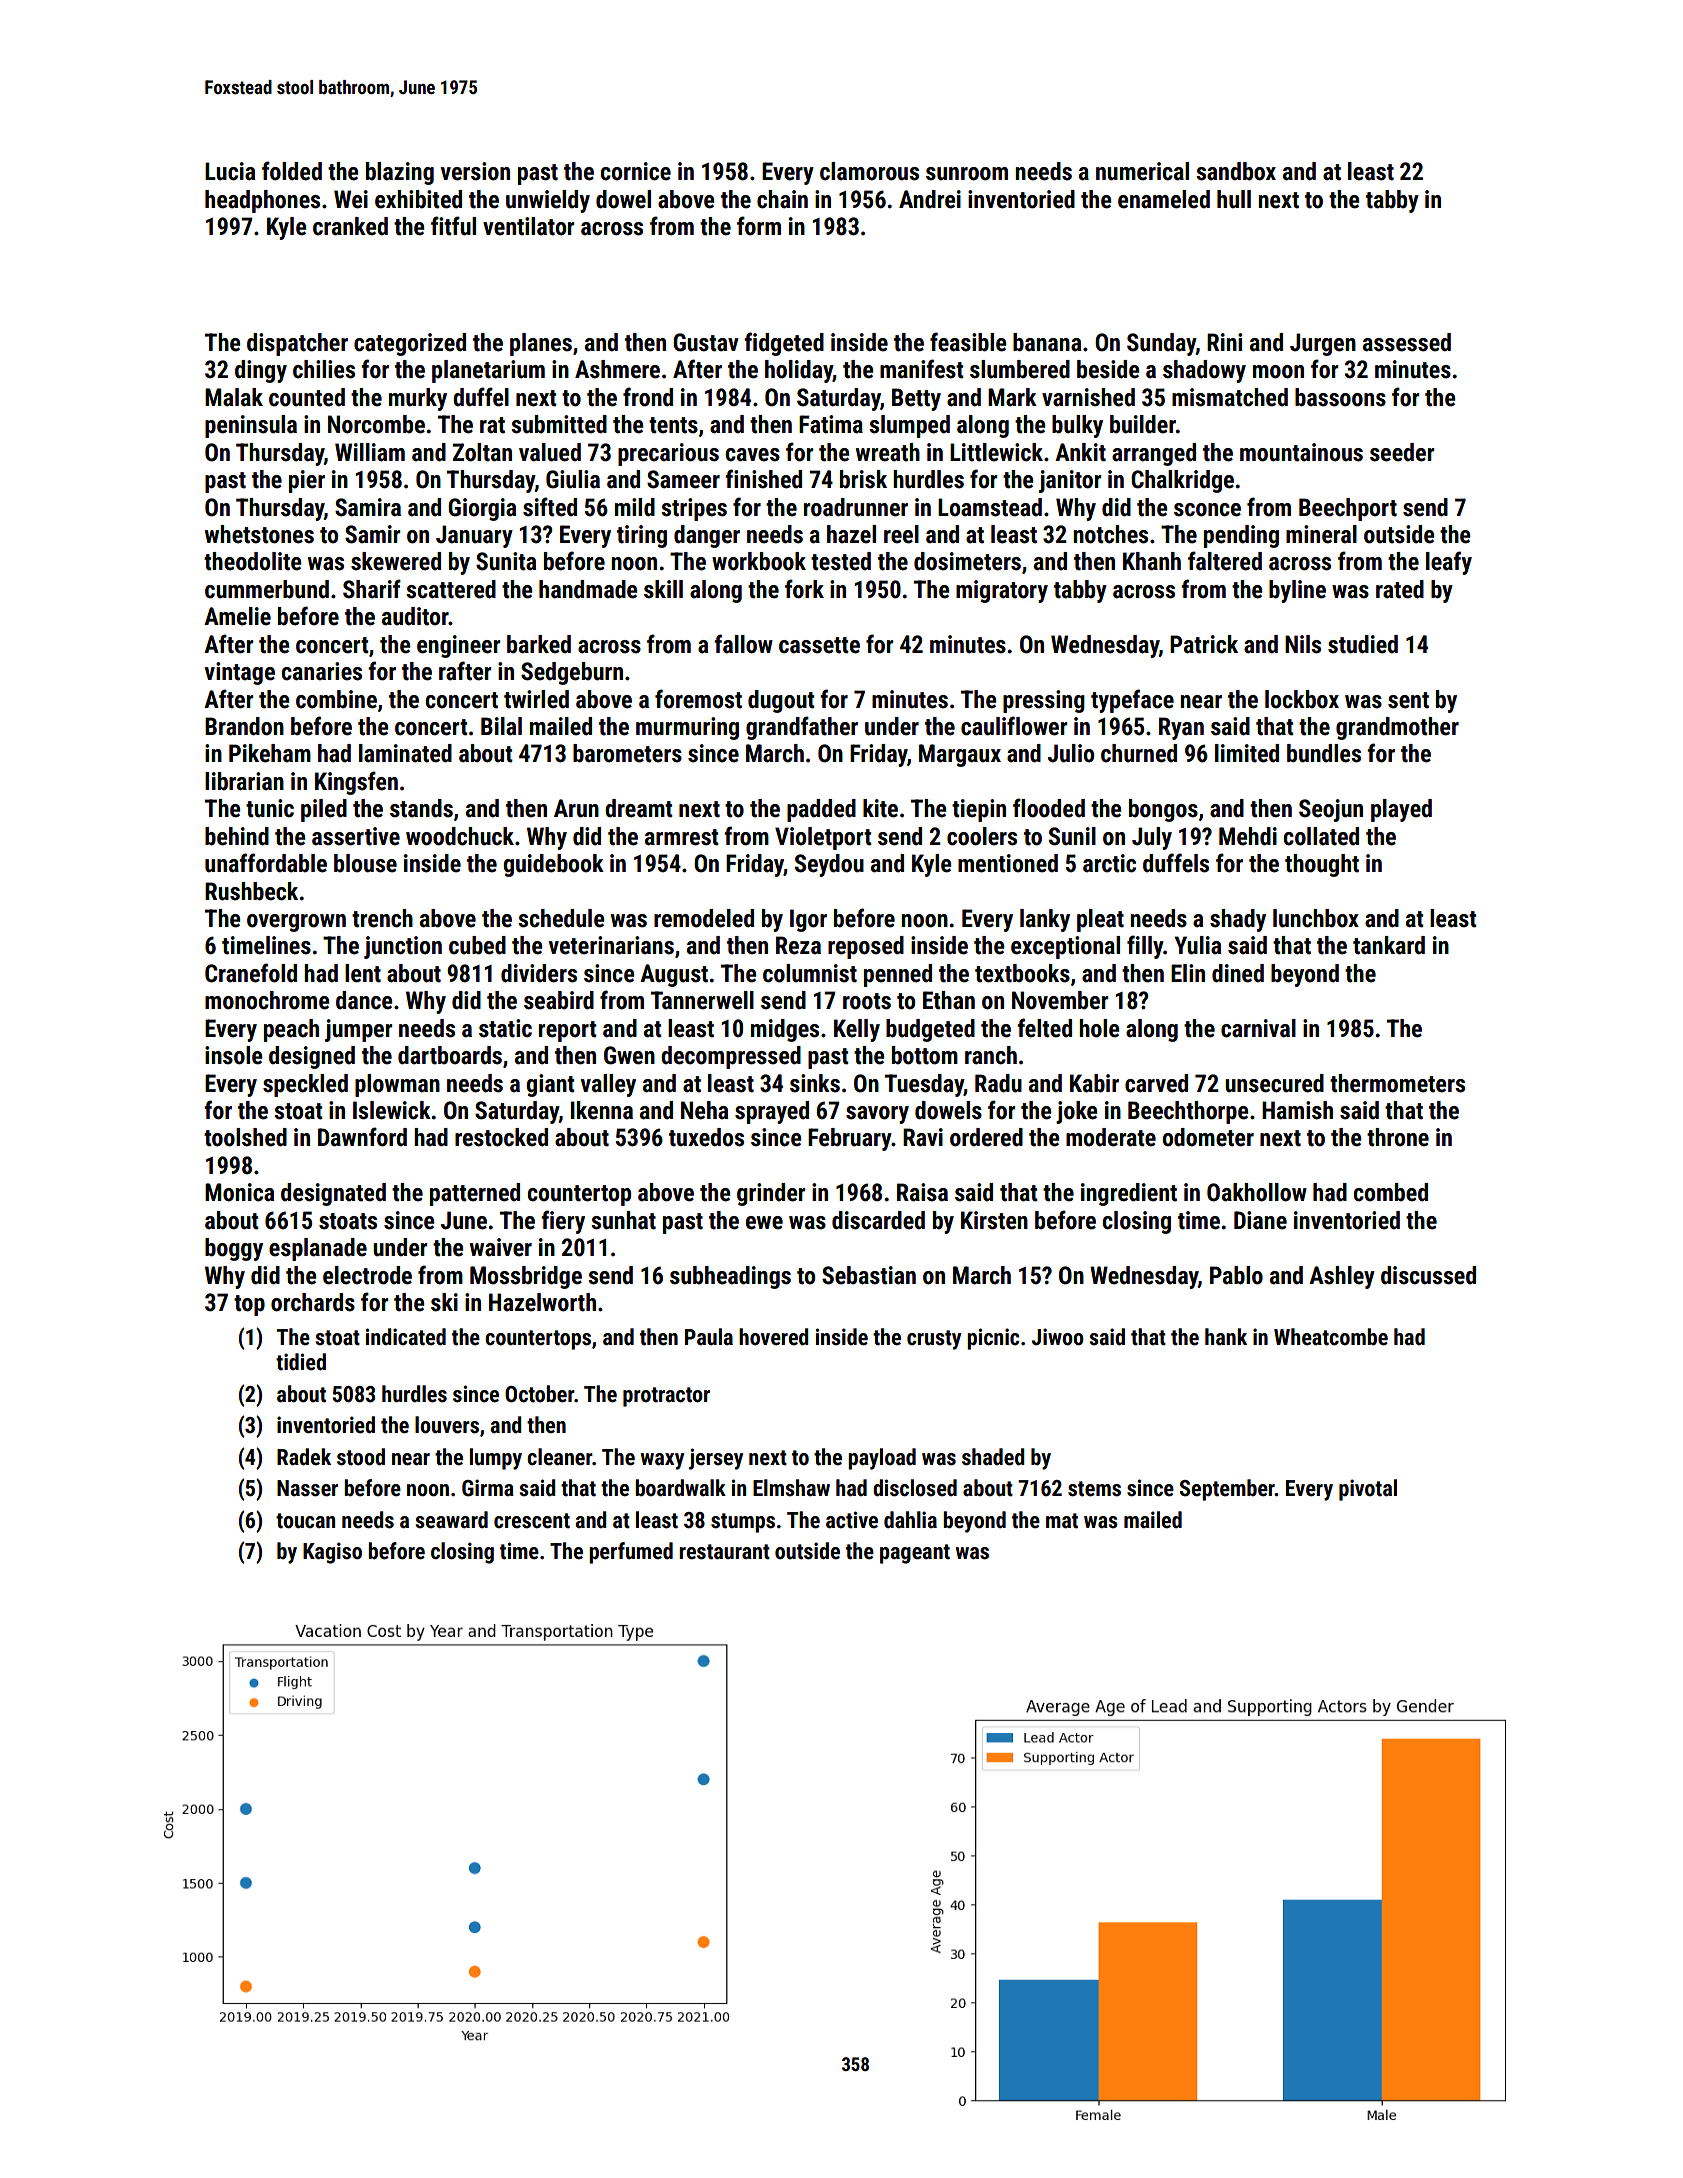 The height and width of the screenshot is (2178, 1683). I want to click on sandbox, so click(1236, 171).
